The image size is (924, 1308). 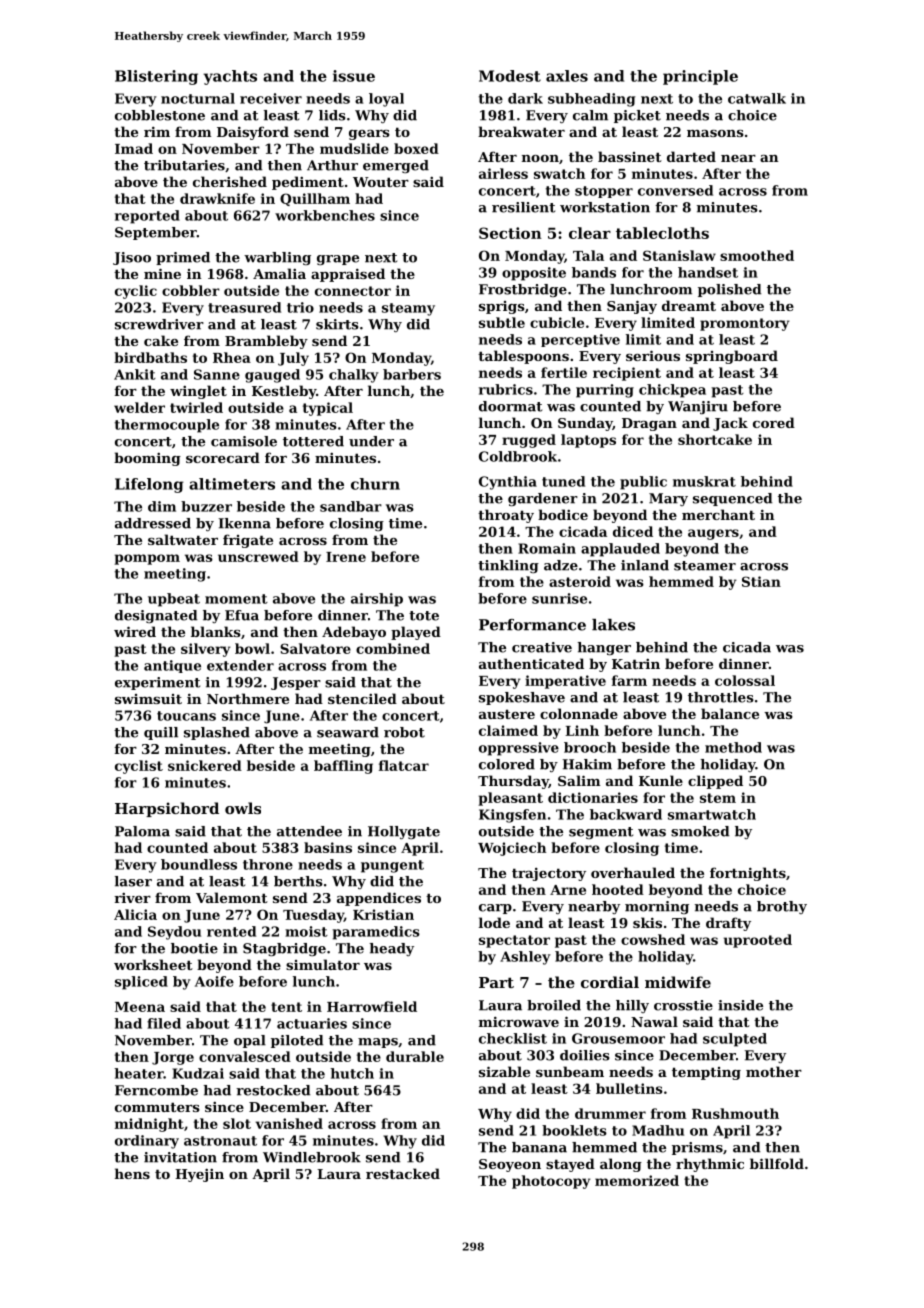 I want to click on tinkling, so click(x=508, y=566).
